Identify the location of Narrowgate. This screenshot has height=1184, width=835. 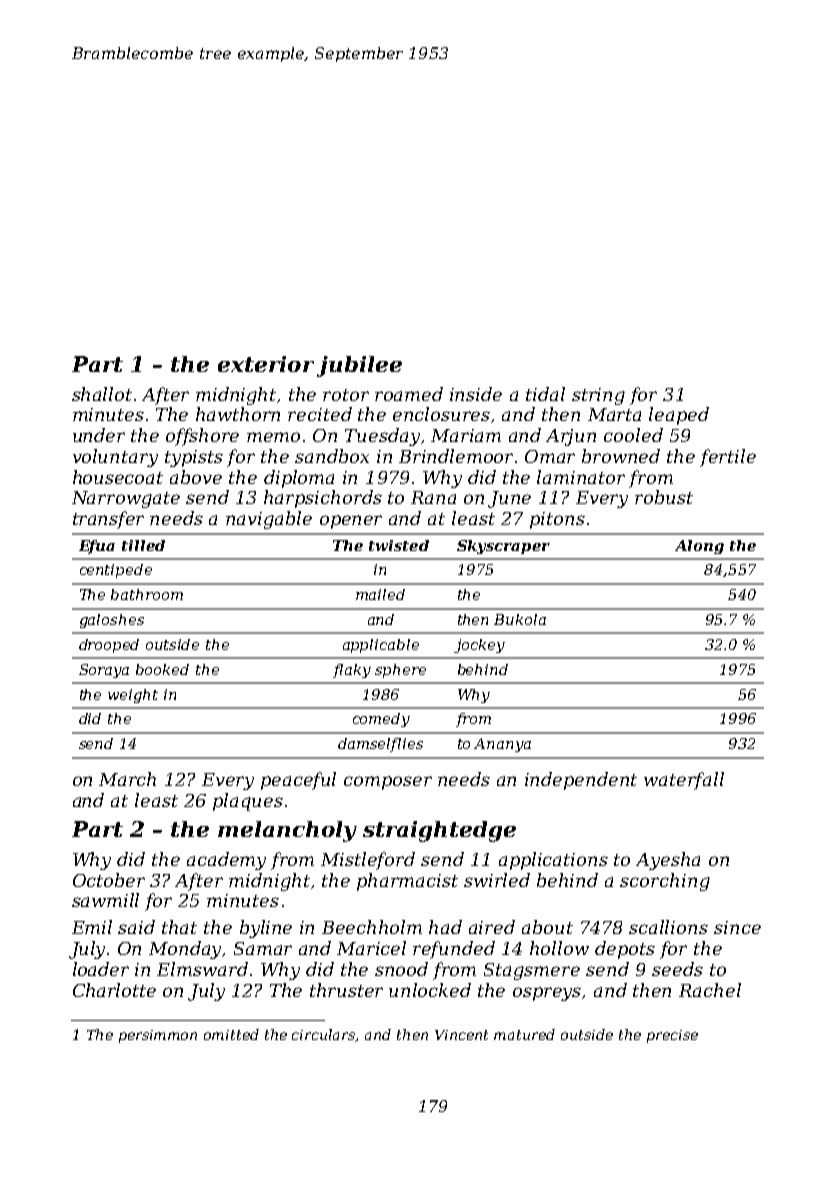
(126, 499).
